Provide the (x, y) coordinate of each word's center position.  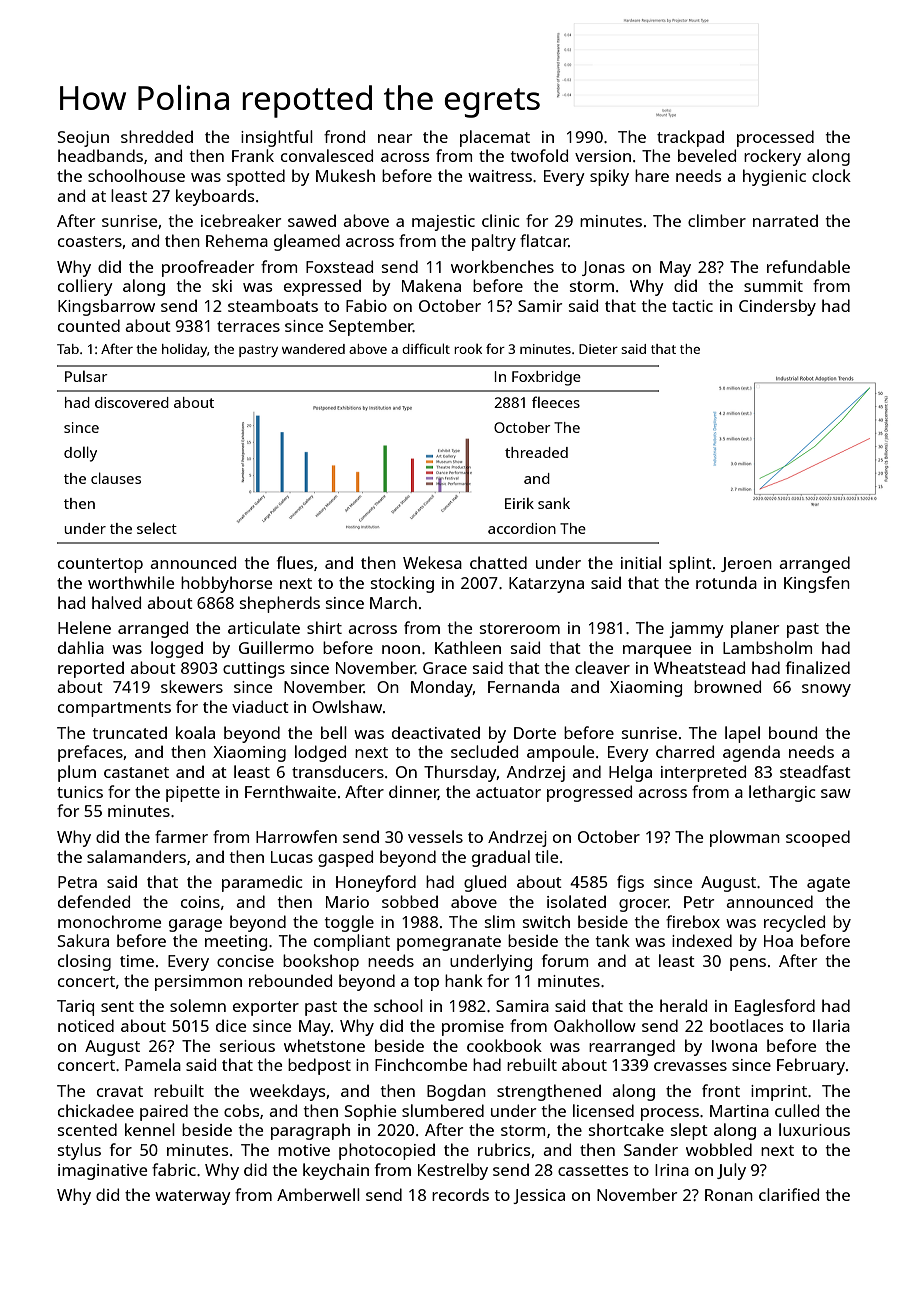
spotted (256, 177)
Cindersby (777, 307)
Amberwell (318, 1194)
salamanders (136, 856)
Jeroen (746, 564)
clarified (789, 1194)
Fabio (366, 305)
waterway (193, 1197)
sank (554, 503)
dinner (413, 792)
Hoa (778, 941)
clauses (116, 478)
